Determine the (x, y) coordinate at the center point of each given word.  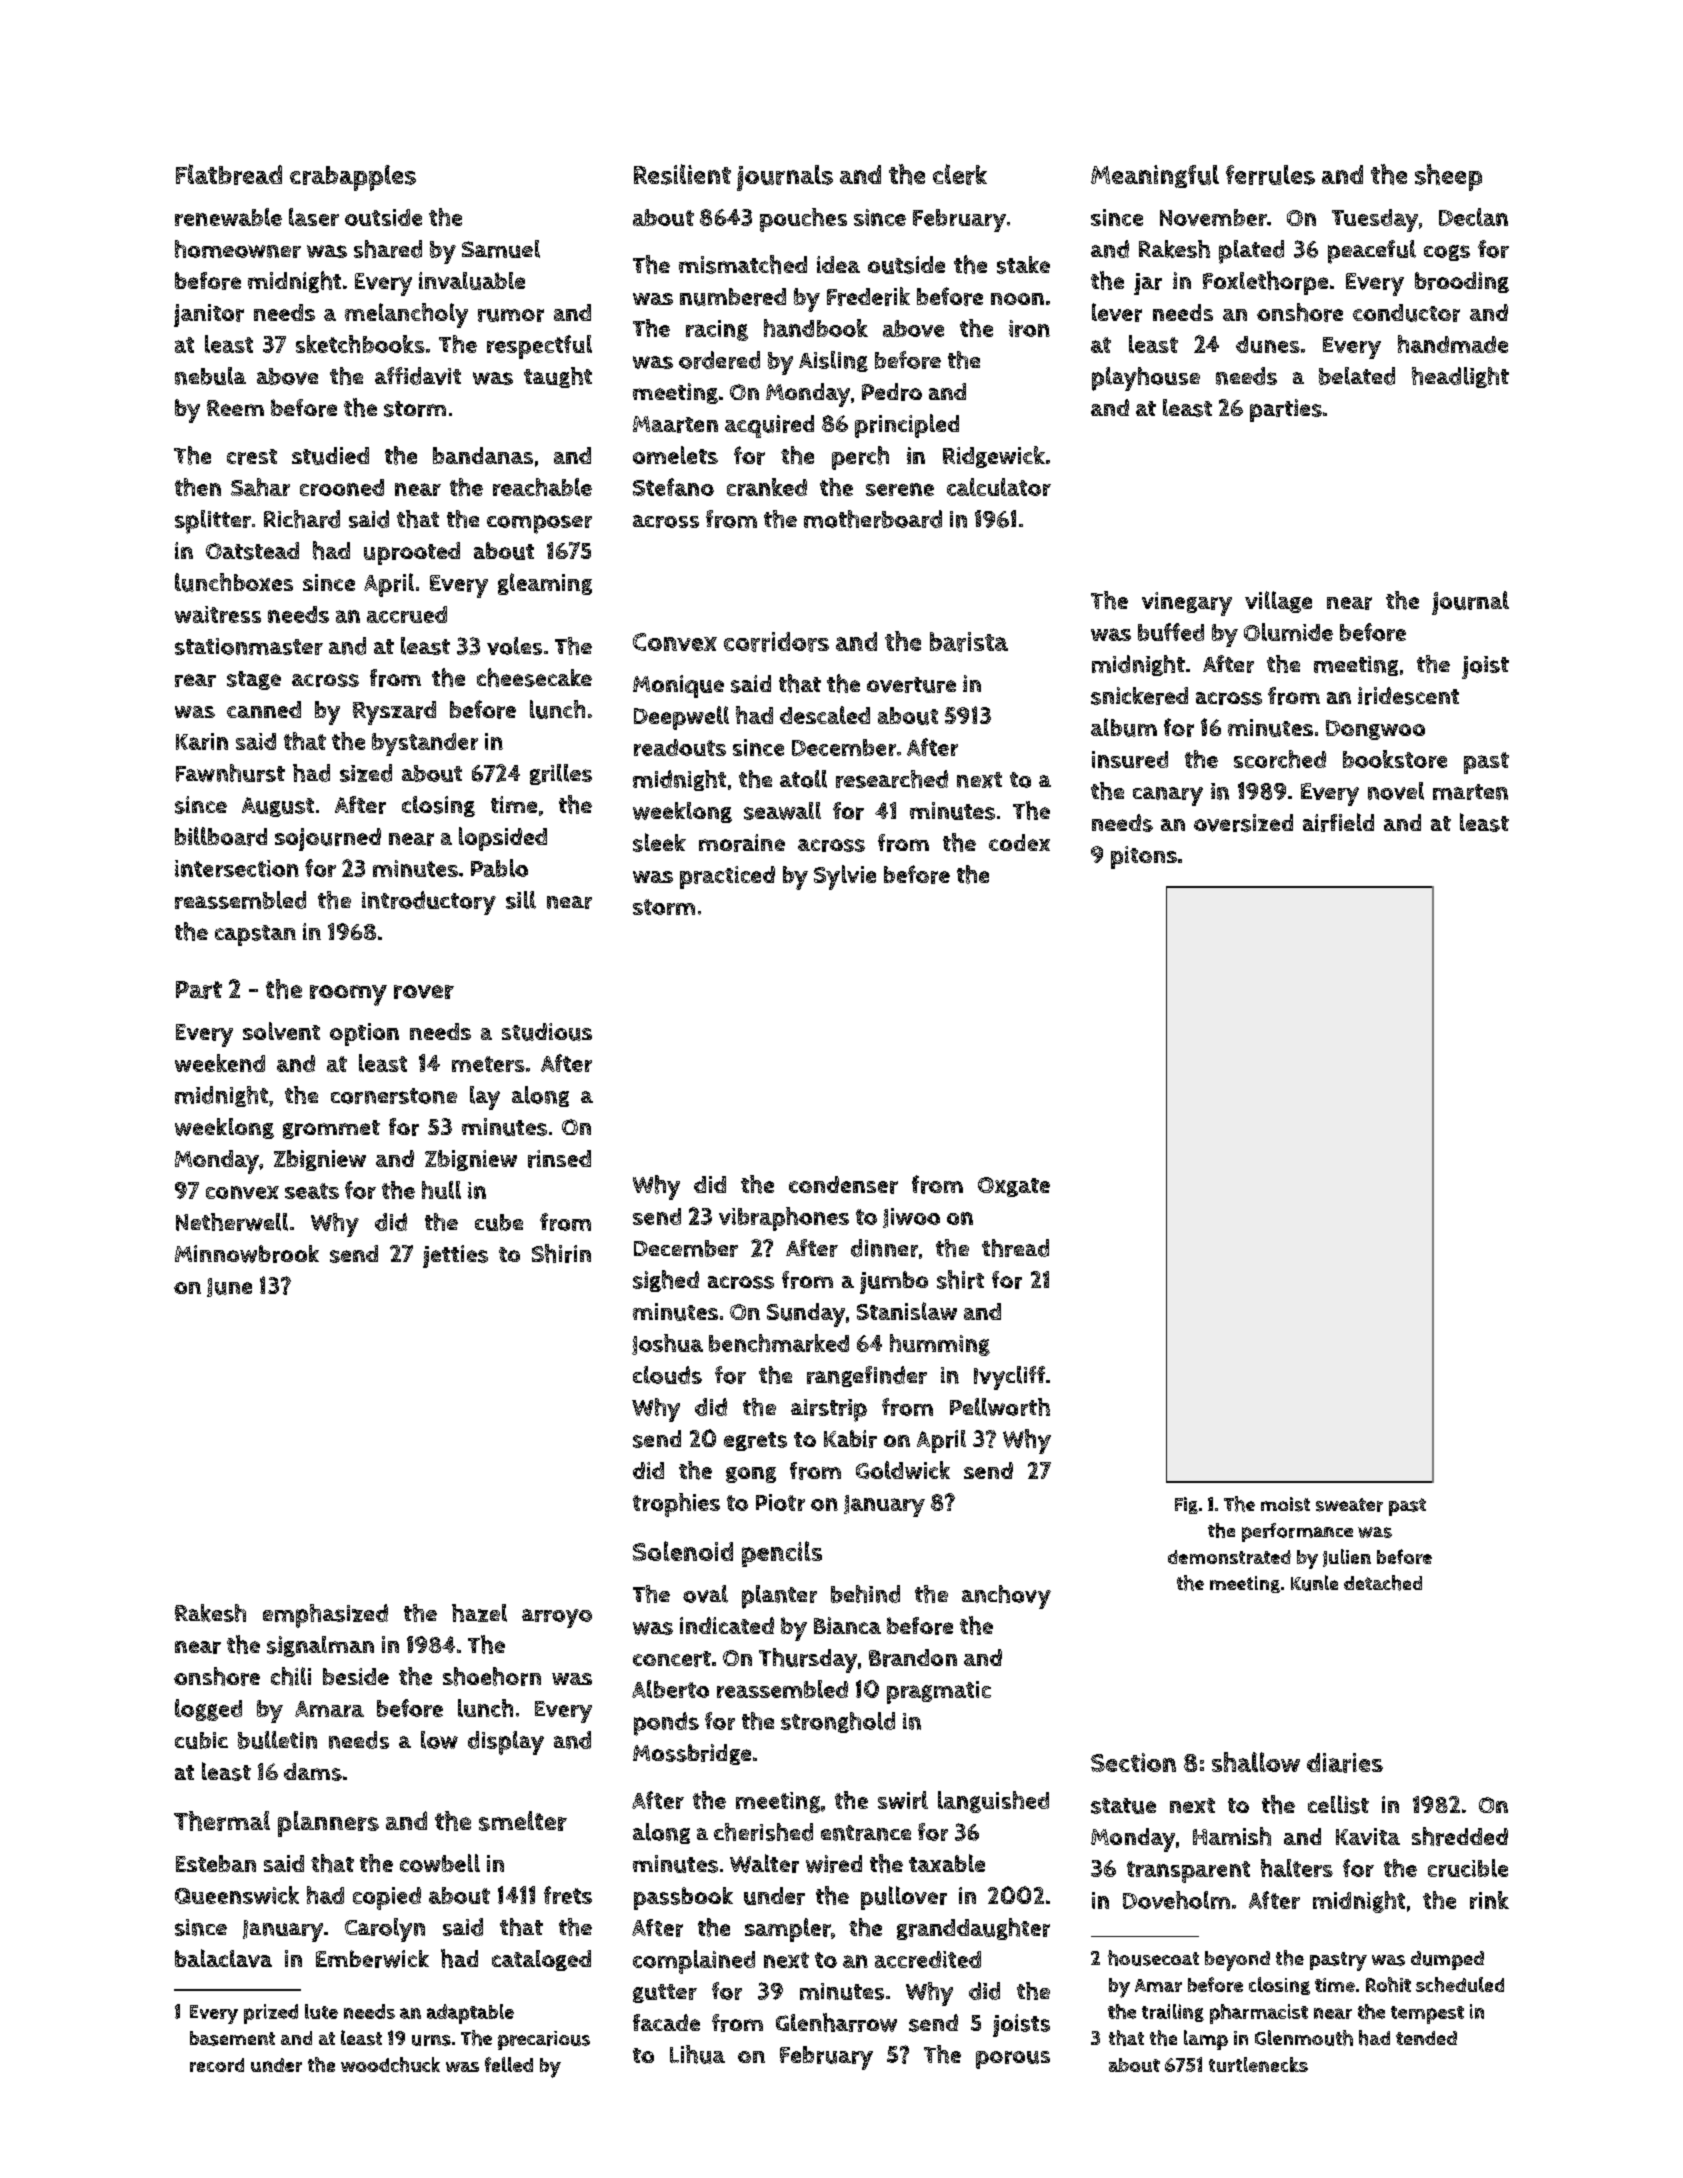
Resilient (682, 174)
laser (314, 217)
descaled (825, 715)
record (217, 2065)
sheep (1448, 177)
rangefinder (867, 1376)
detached (1383, 1583)
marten (1470, 792)
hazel (479, 1613)
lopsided (503, 839)
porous (1013, 2060)
